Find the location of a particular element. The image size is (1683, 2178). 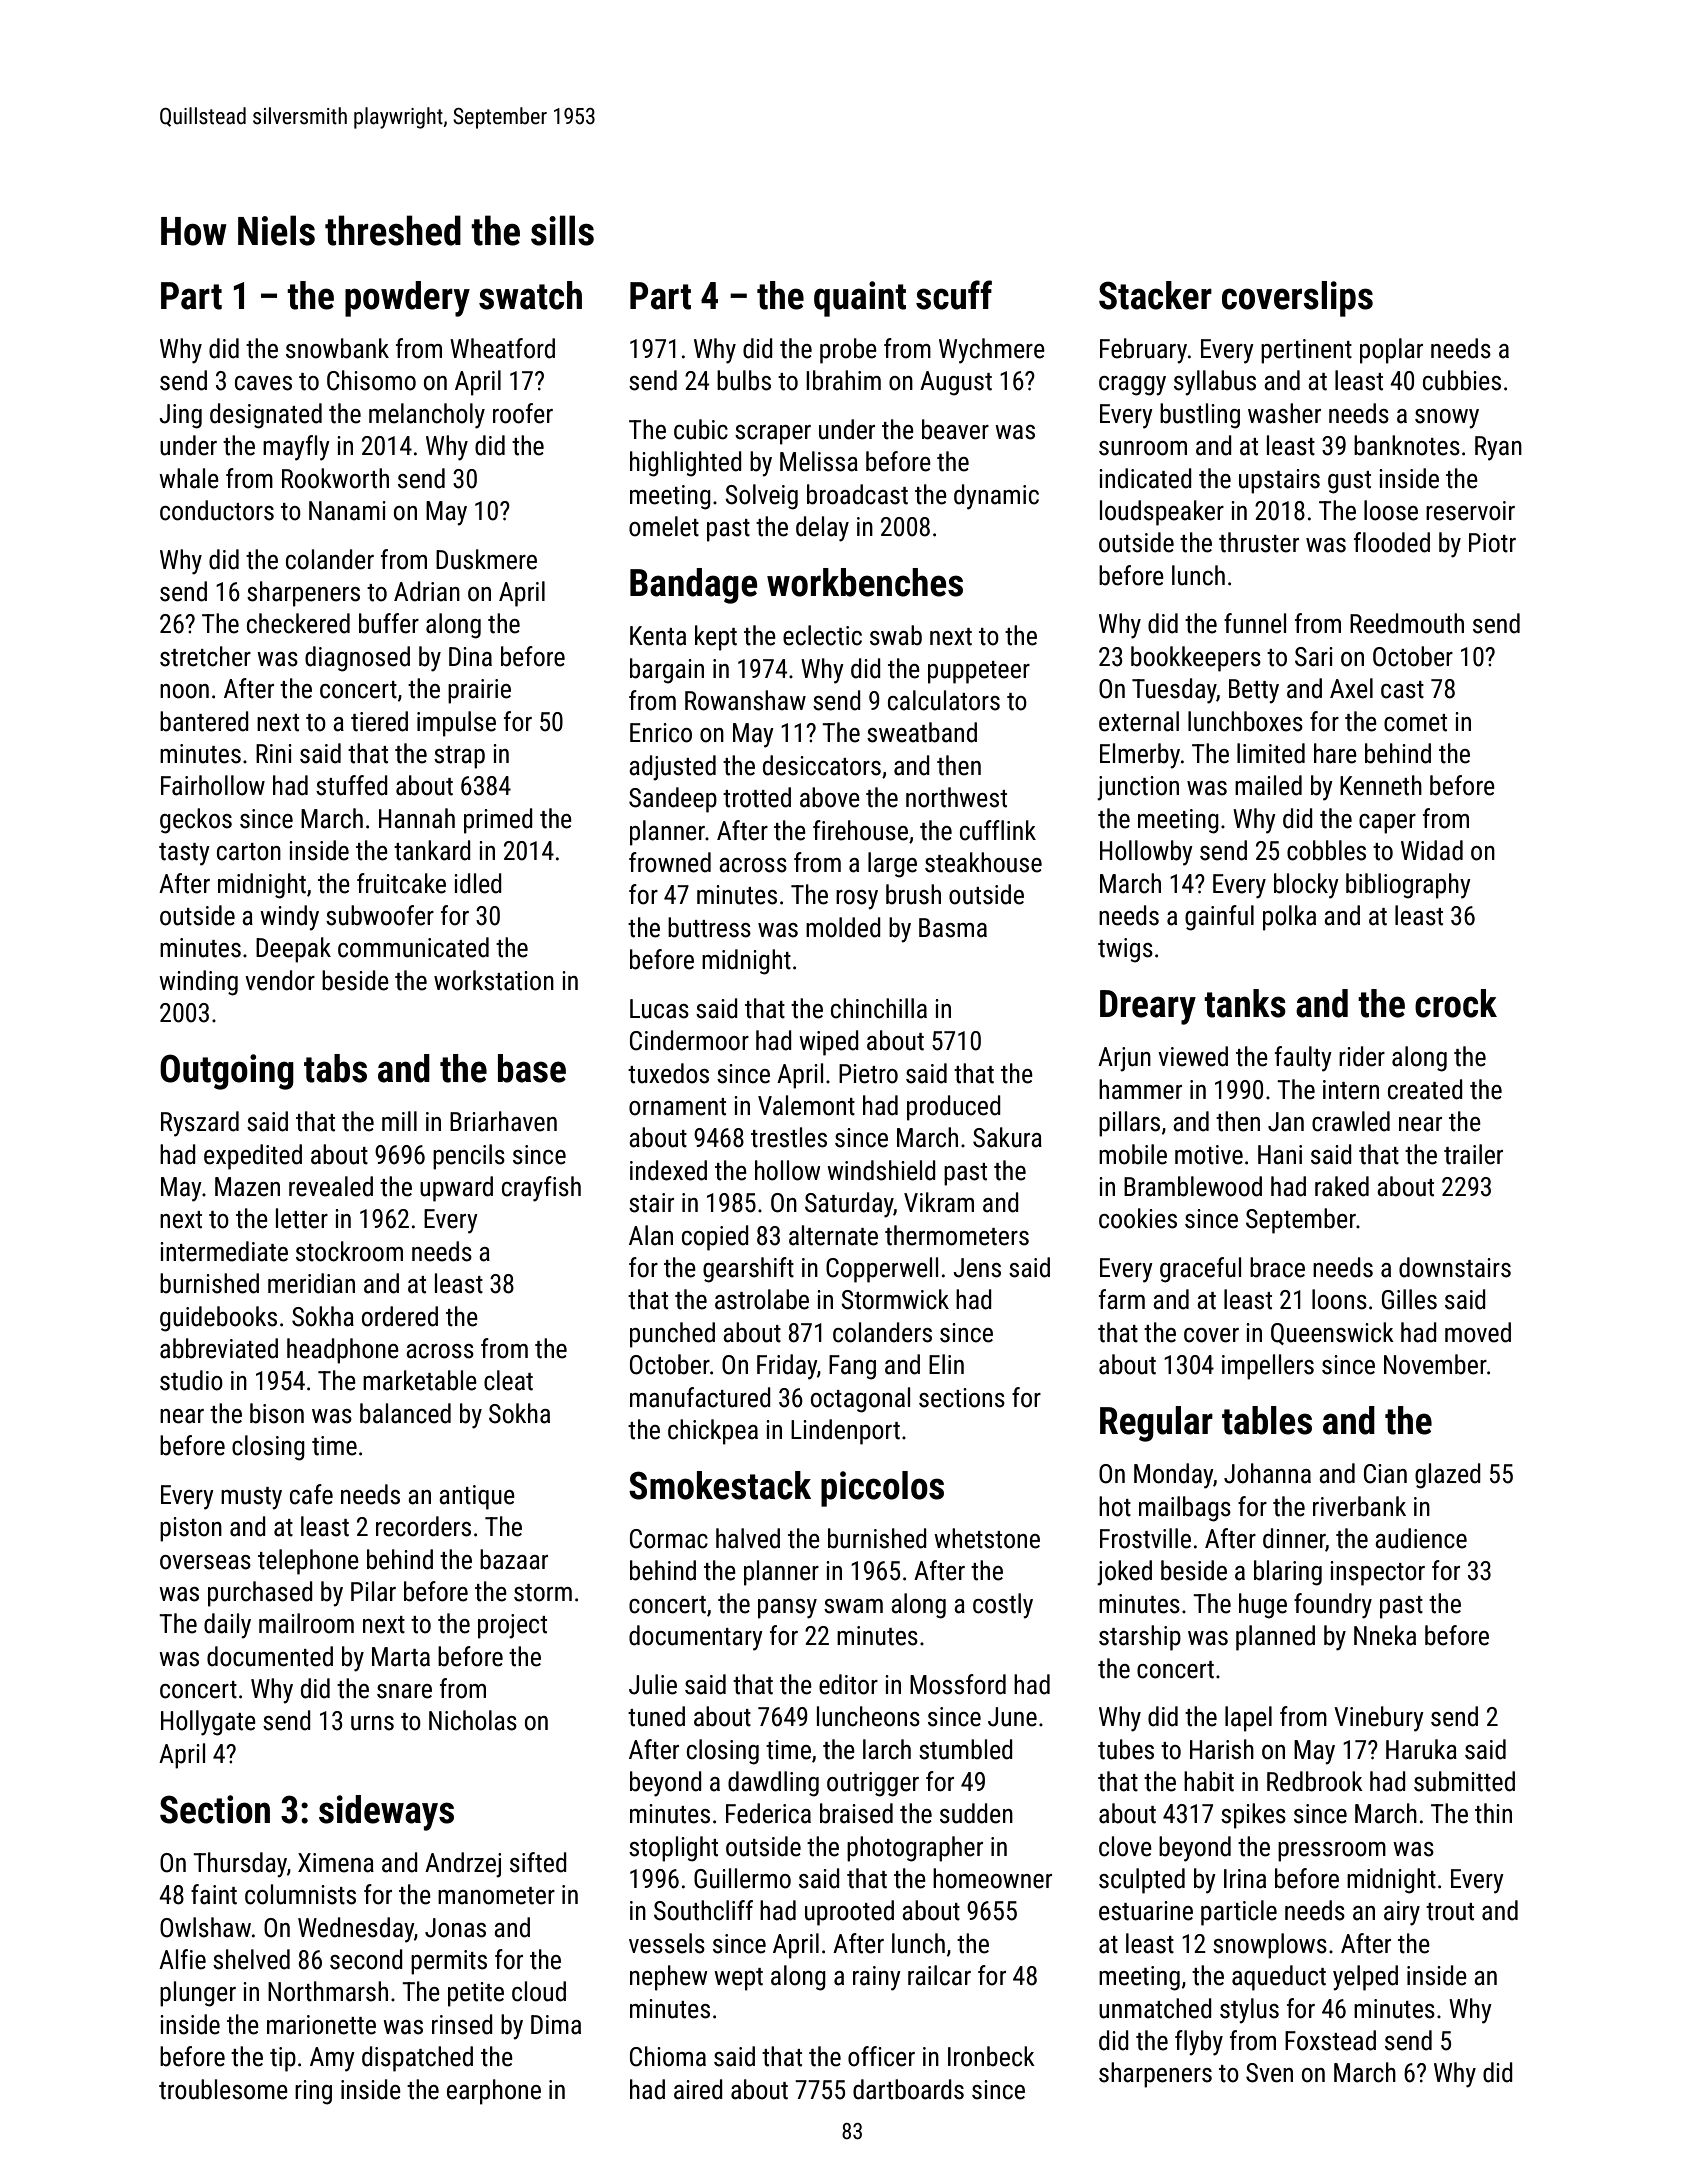

washer is located at coordinates (1284, 413).
